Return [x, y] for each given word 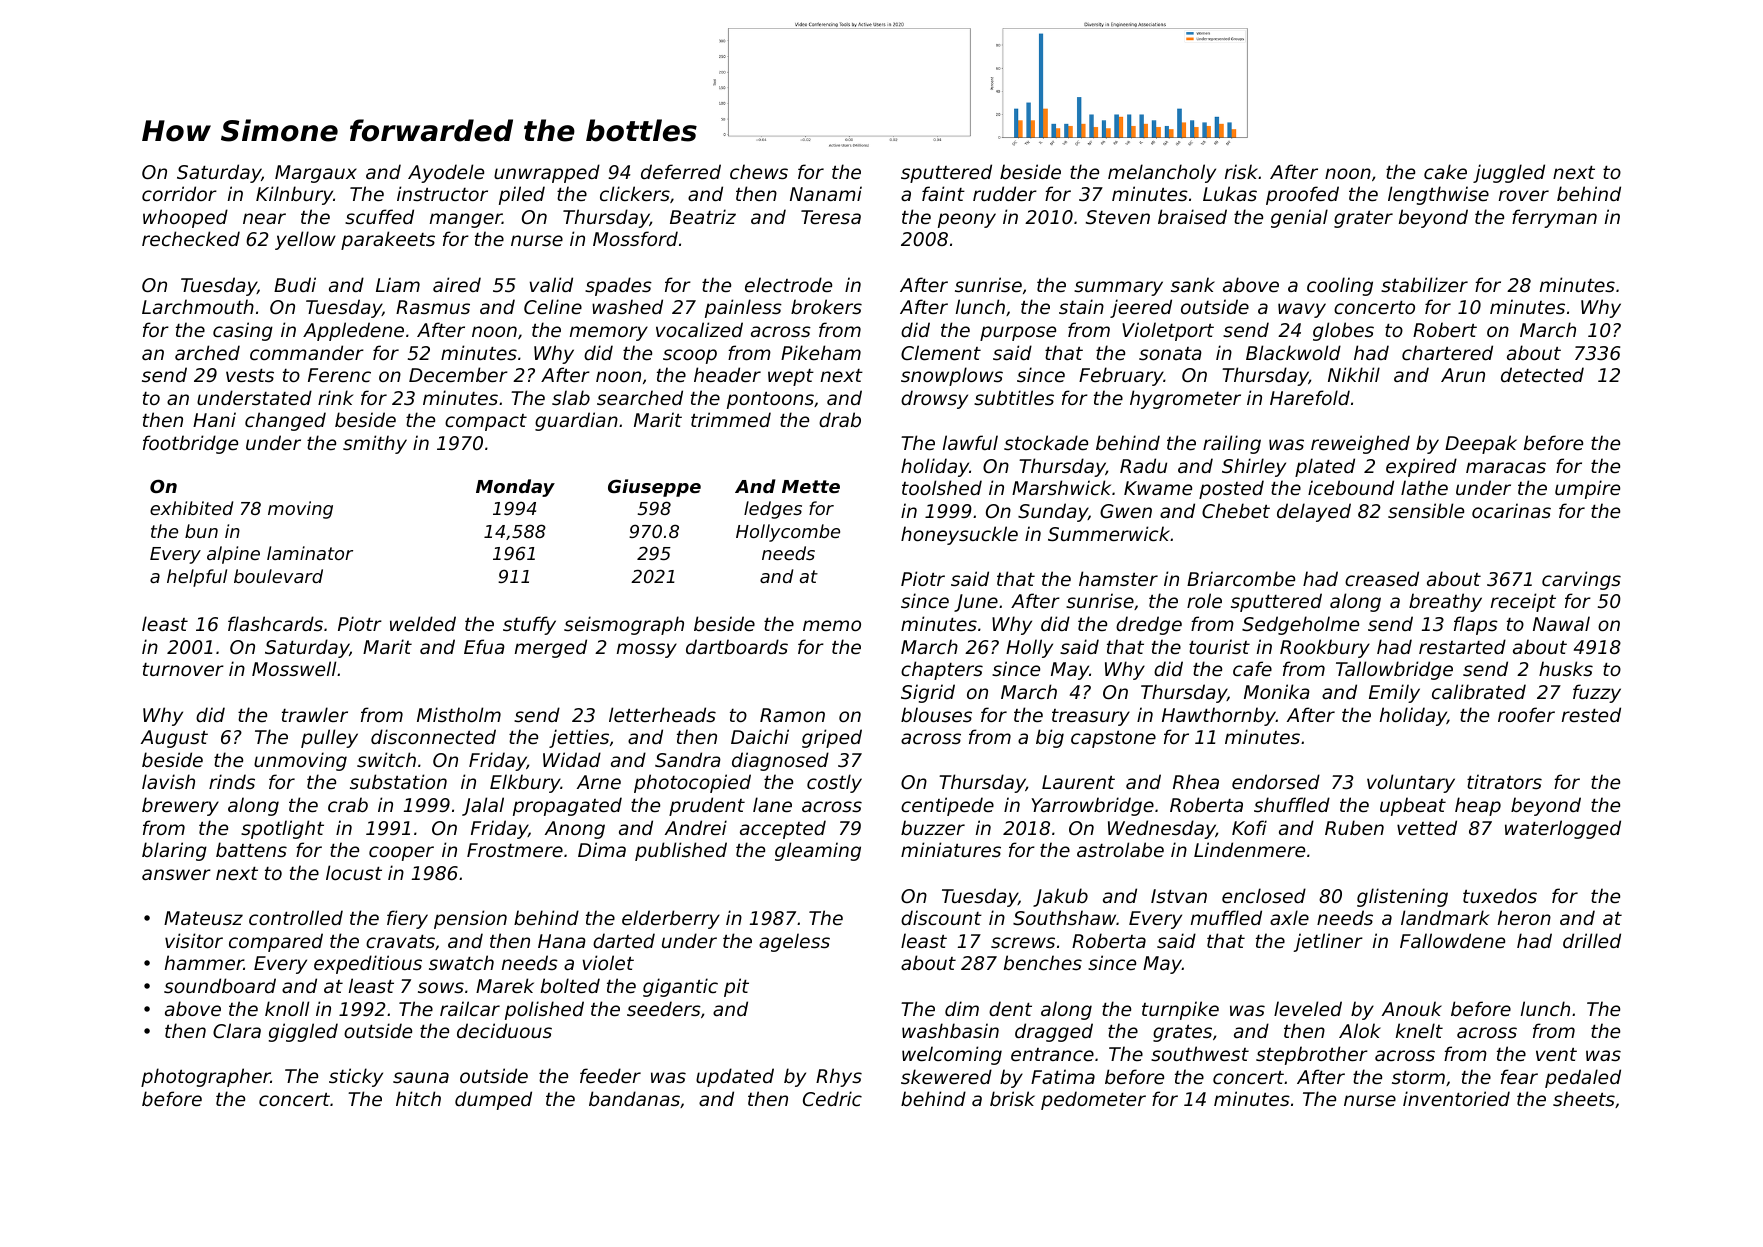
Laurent [1078, 782]
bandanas [634, 1098]
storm [1418, 1077]
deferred [681, 171]
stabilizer [1424, 284]
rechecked [191, 238]
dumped [493, 1100]
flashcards [275, 623]
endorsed [1276, 781]
